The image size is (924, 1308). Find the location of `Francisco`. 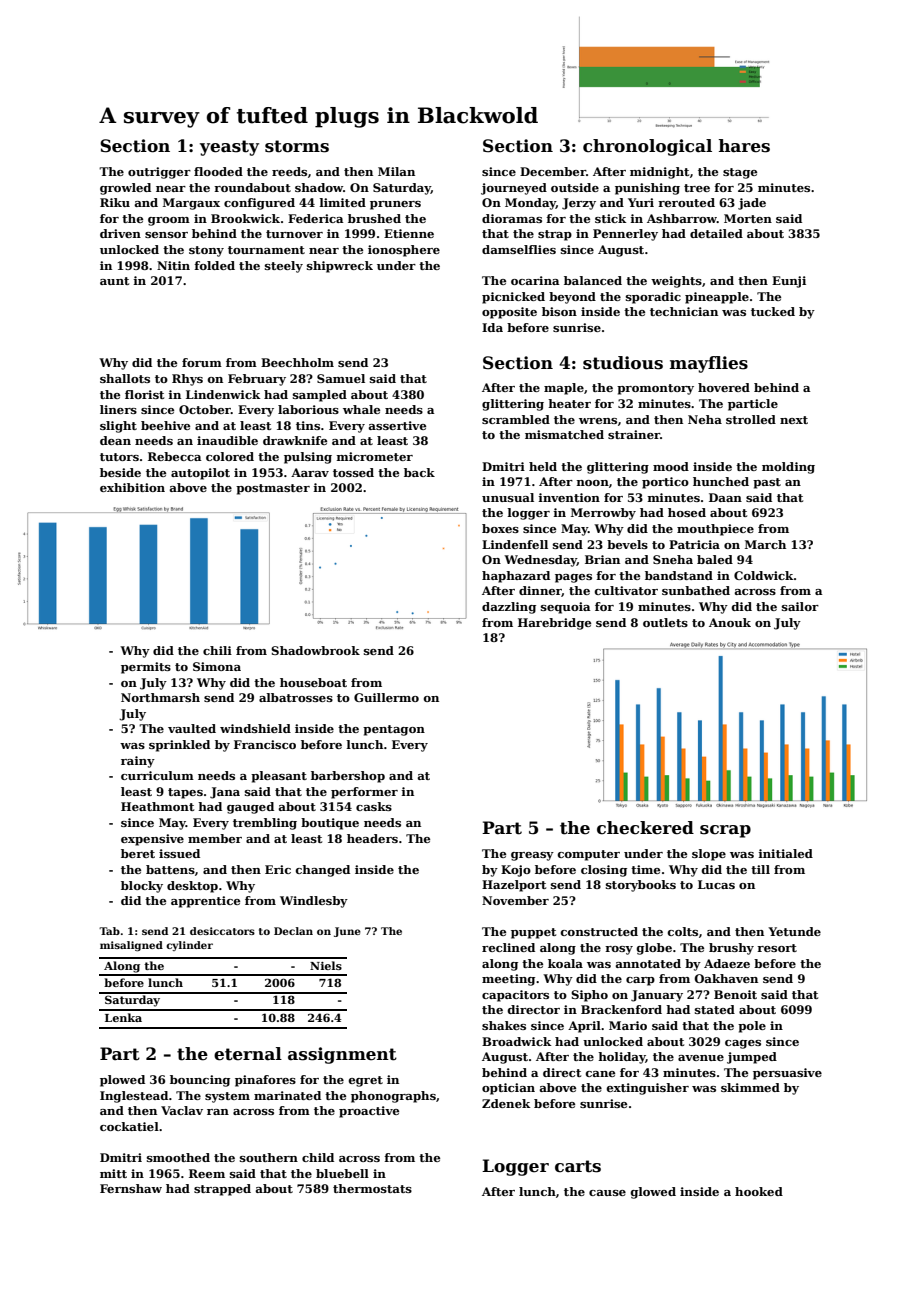

Francisco is located at coordinates (265, 744).
